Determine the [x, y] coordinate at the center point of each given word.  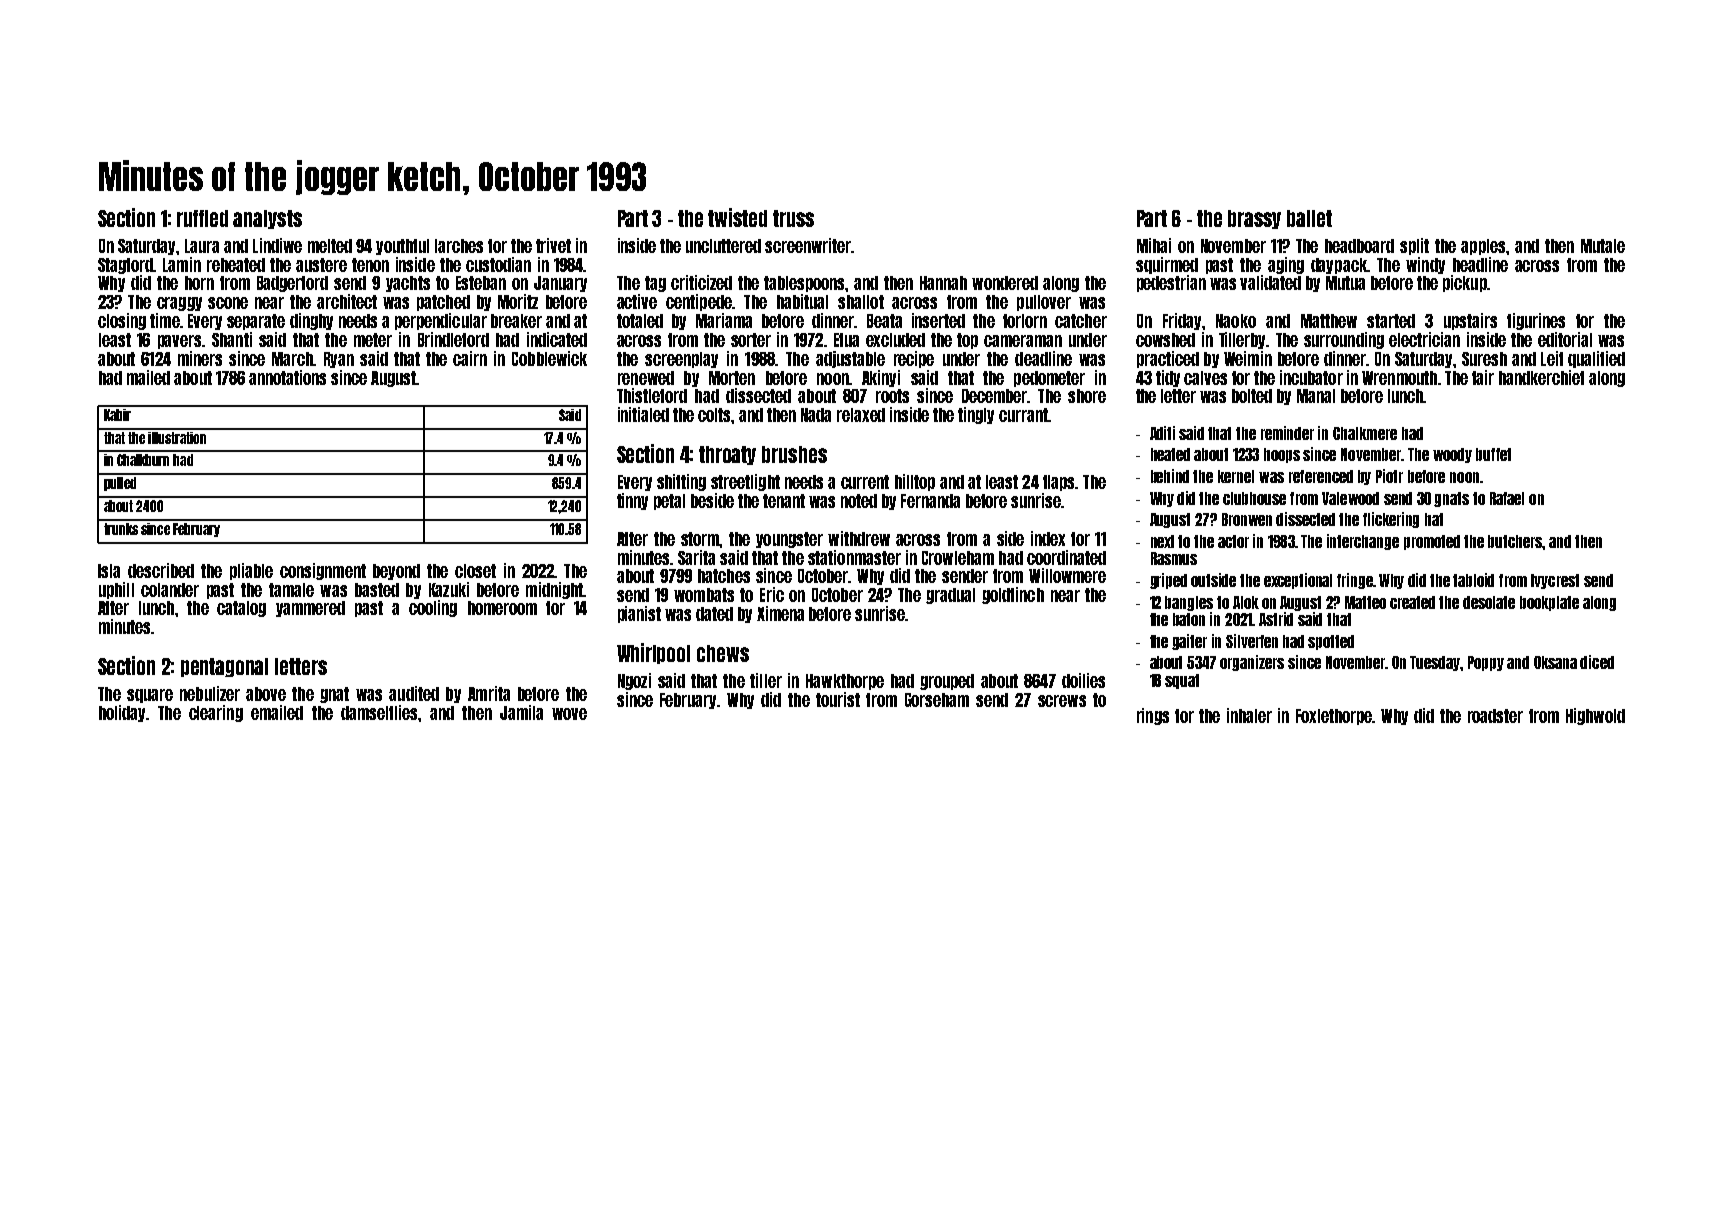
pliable [251, 571]
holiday [122, 713]
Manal [1316, 396]
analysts [267, 219]
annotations [287, 377]
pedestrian [1171, 283]
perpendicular [441, 321]
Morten [732, 378]
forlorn [1025, 321]
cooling [433, 608]
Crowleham [958, 558]
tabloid [1473, 580]
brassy [1254, 219]
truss [793, 218]
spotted [1331, 642]
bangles [1189, 603]
